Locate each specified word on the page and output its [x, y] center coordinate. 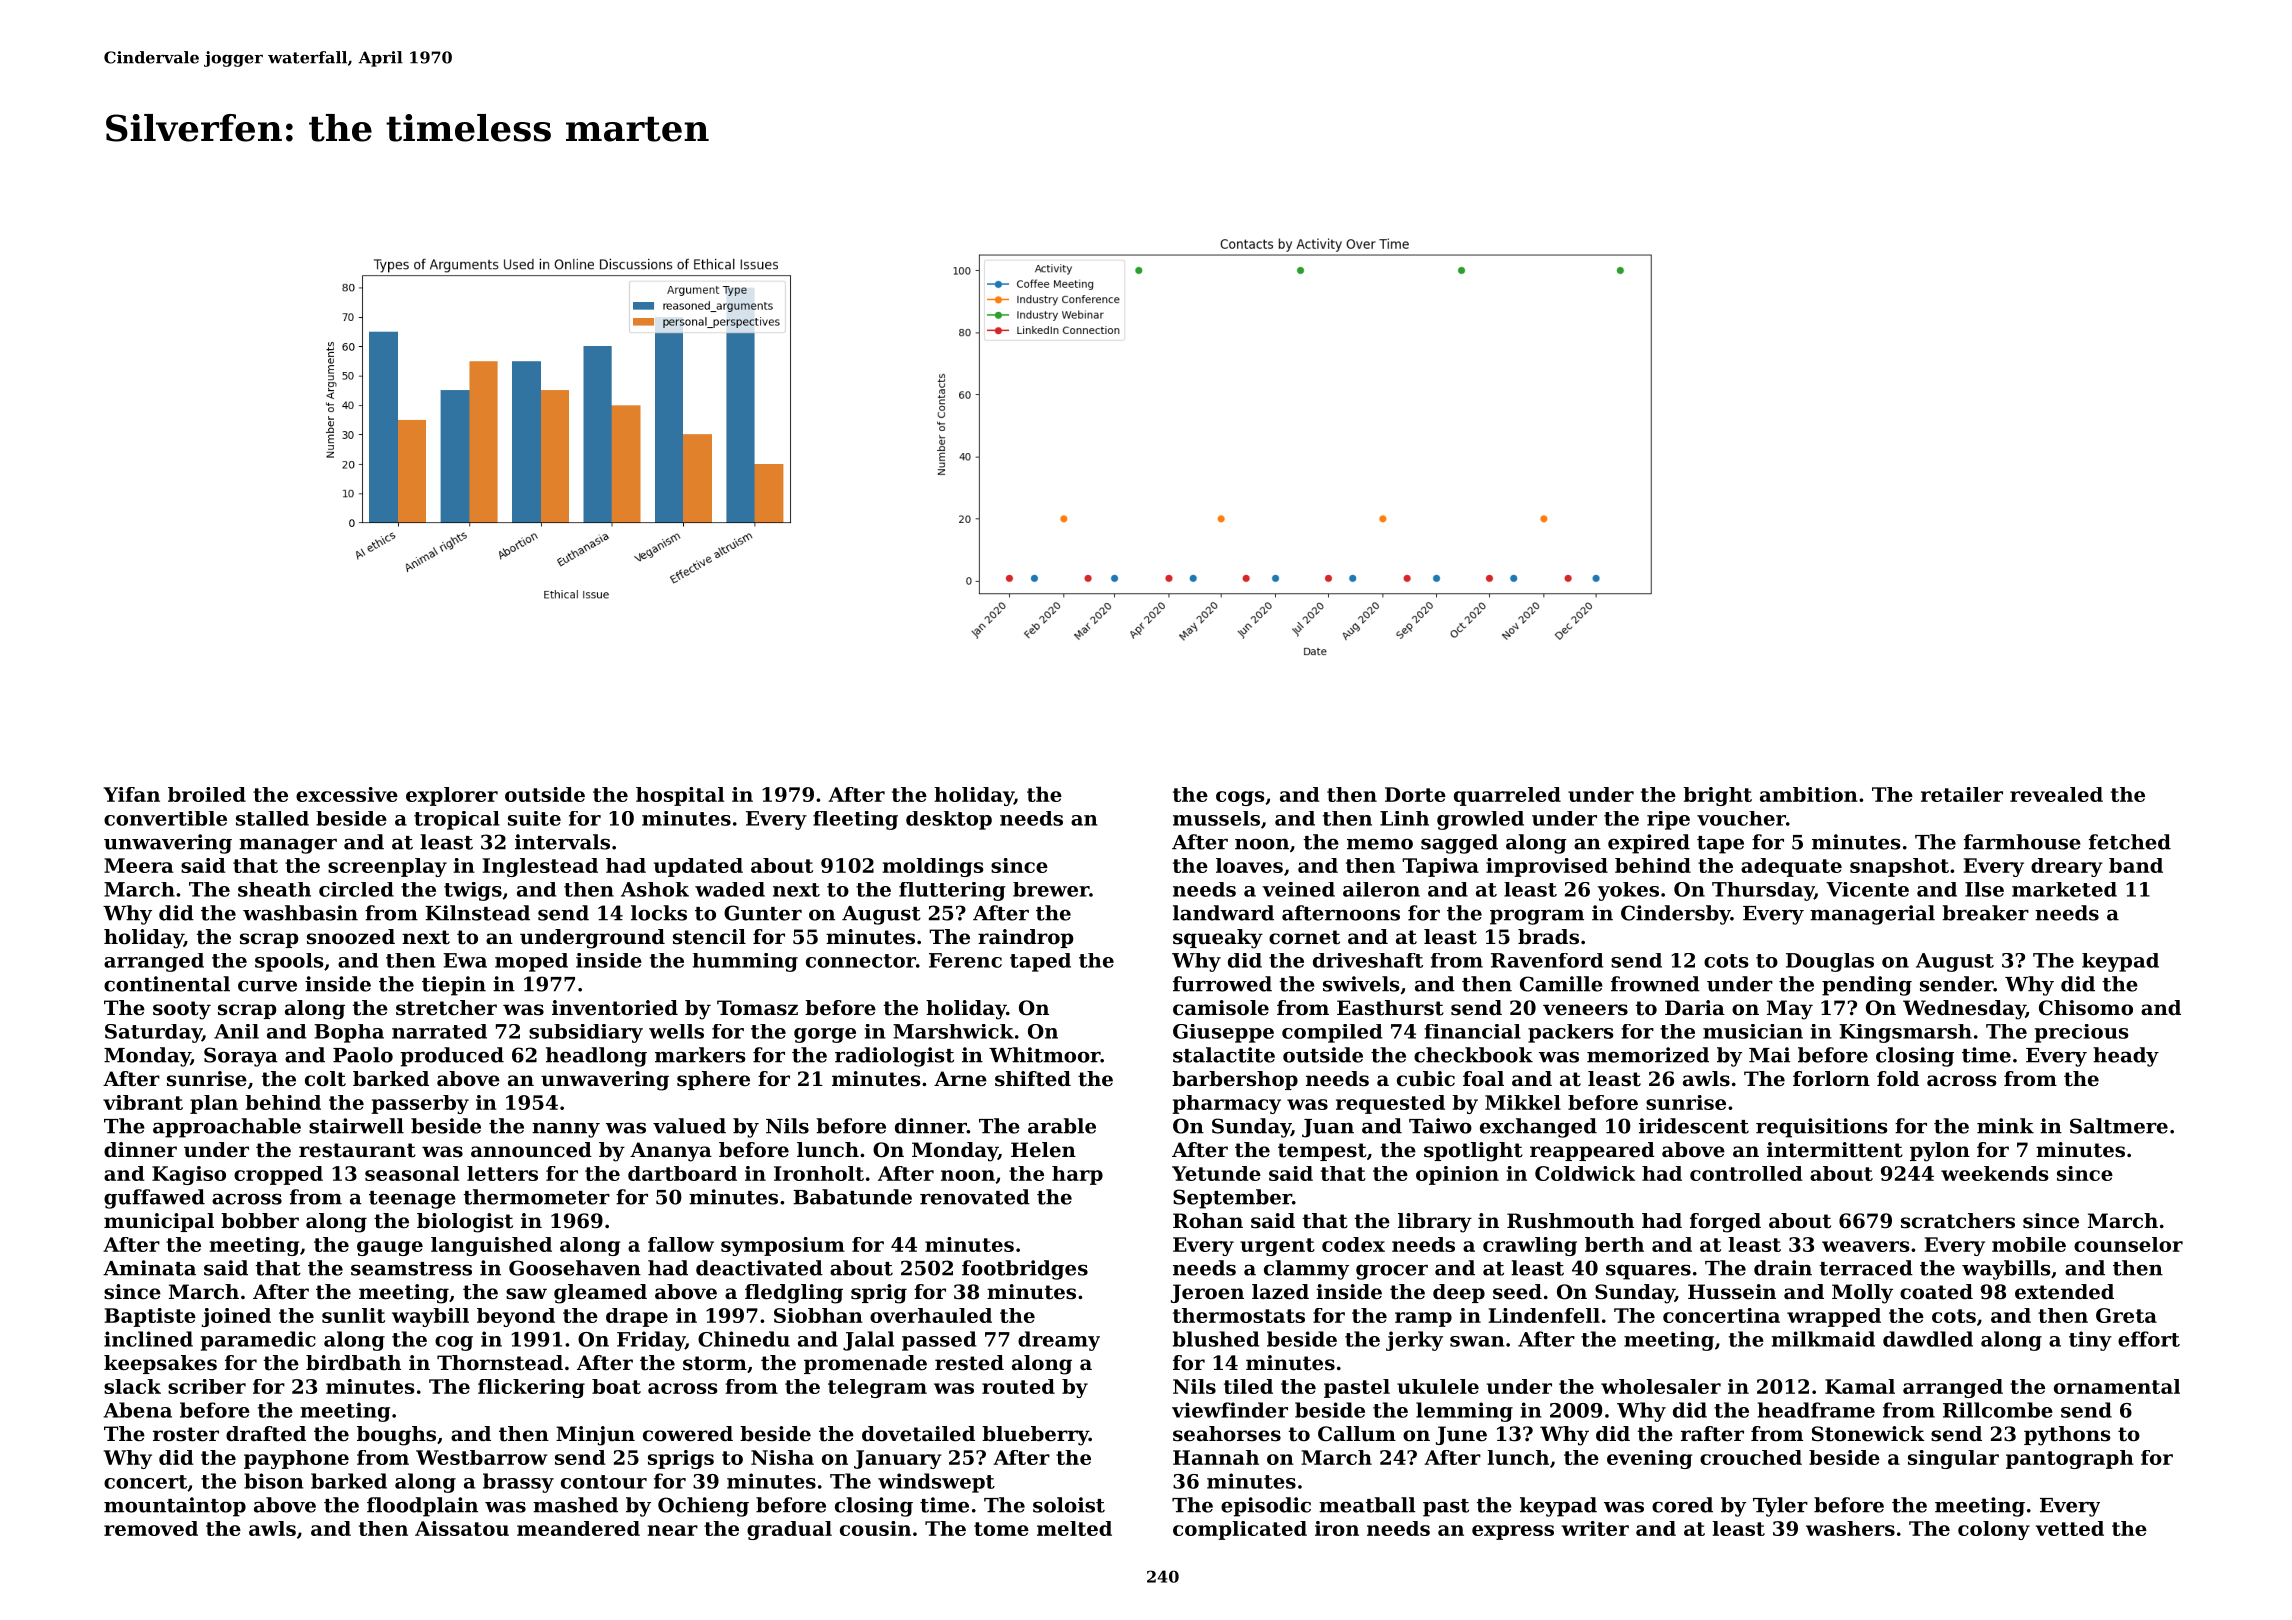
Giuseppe [1223, 1033]
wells [676, 1031]
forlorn [1831, 1079]
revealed [2056, 794]
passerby [420, 1104]
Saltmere [2119, 1126]
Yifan [131, 794]
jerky [1414, 1341]
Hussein [1732, 1292]
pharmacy [1226, 1104]
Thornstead [500, 1363]
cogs [1240, 798]
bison [274, 1481]
